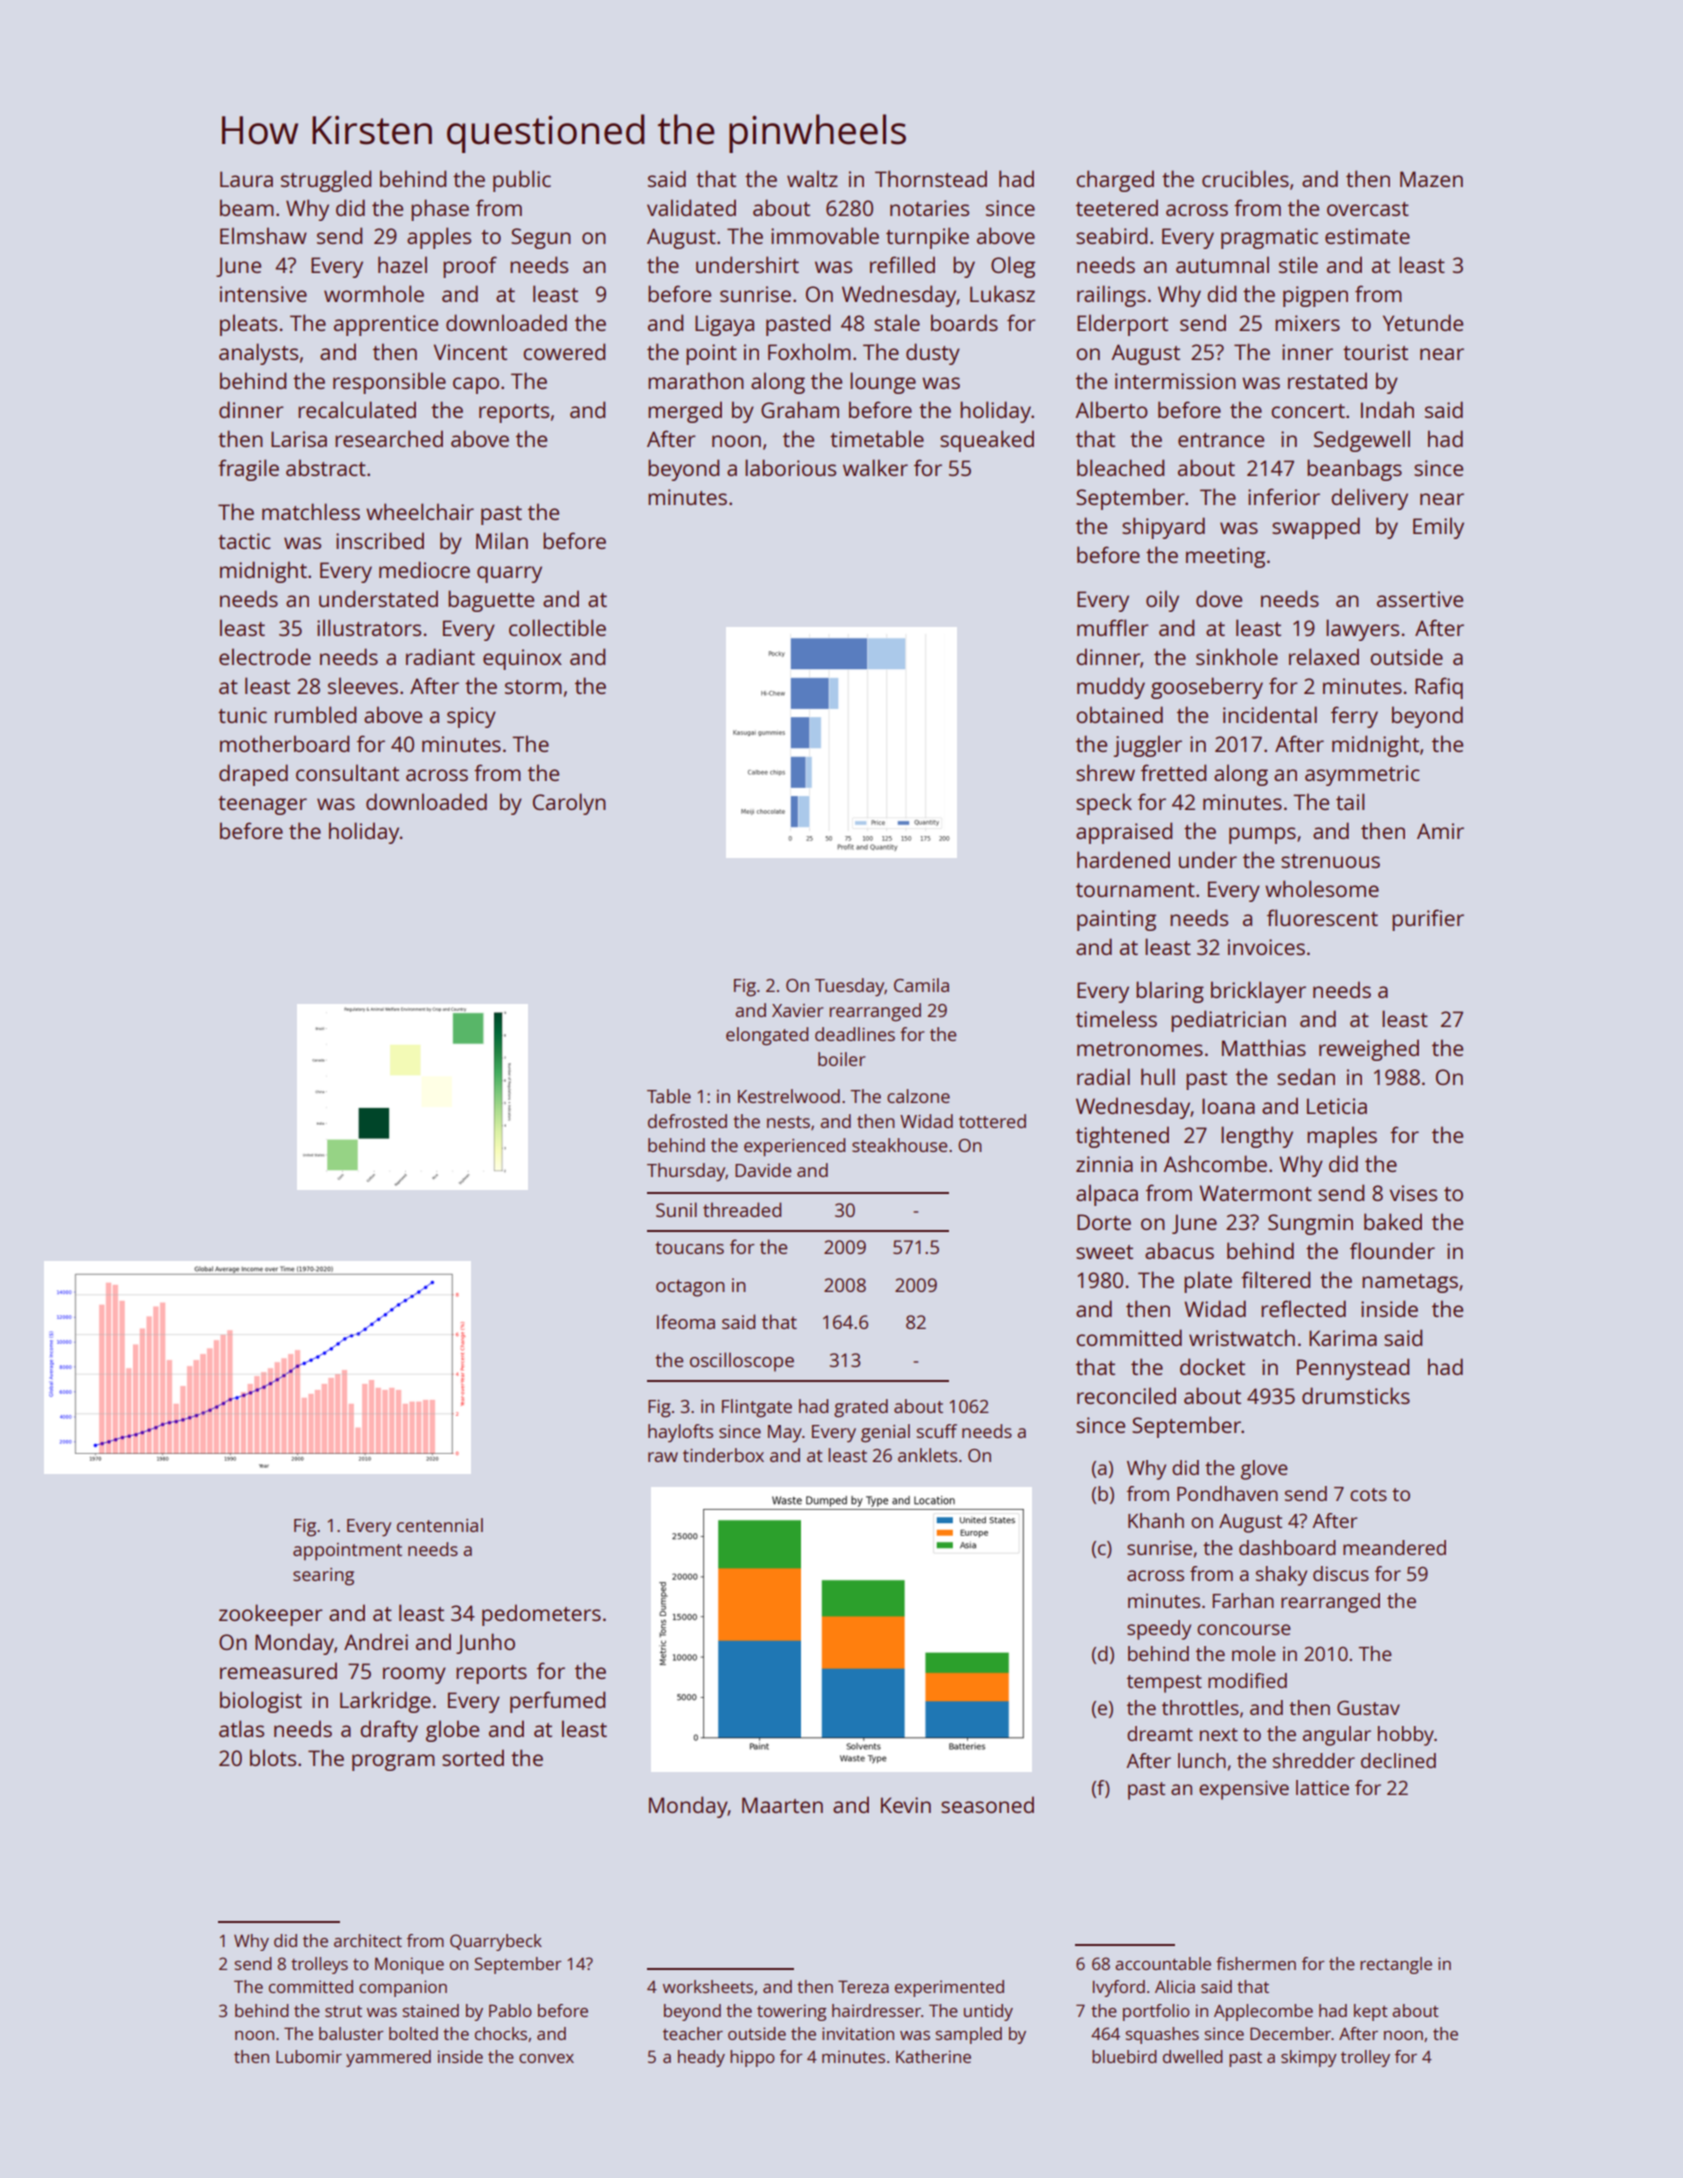 The width and height of the screenshot is (1683, 2178). I want to click on elongated, so click(767, 1036).
